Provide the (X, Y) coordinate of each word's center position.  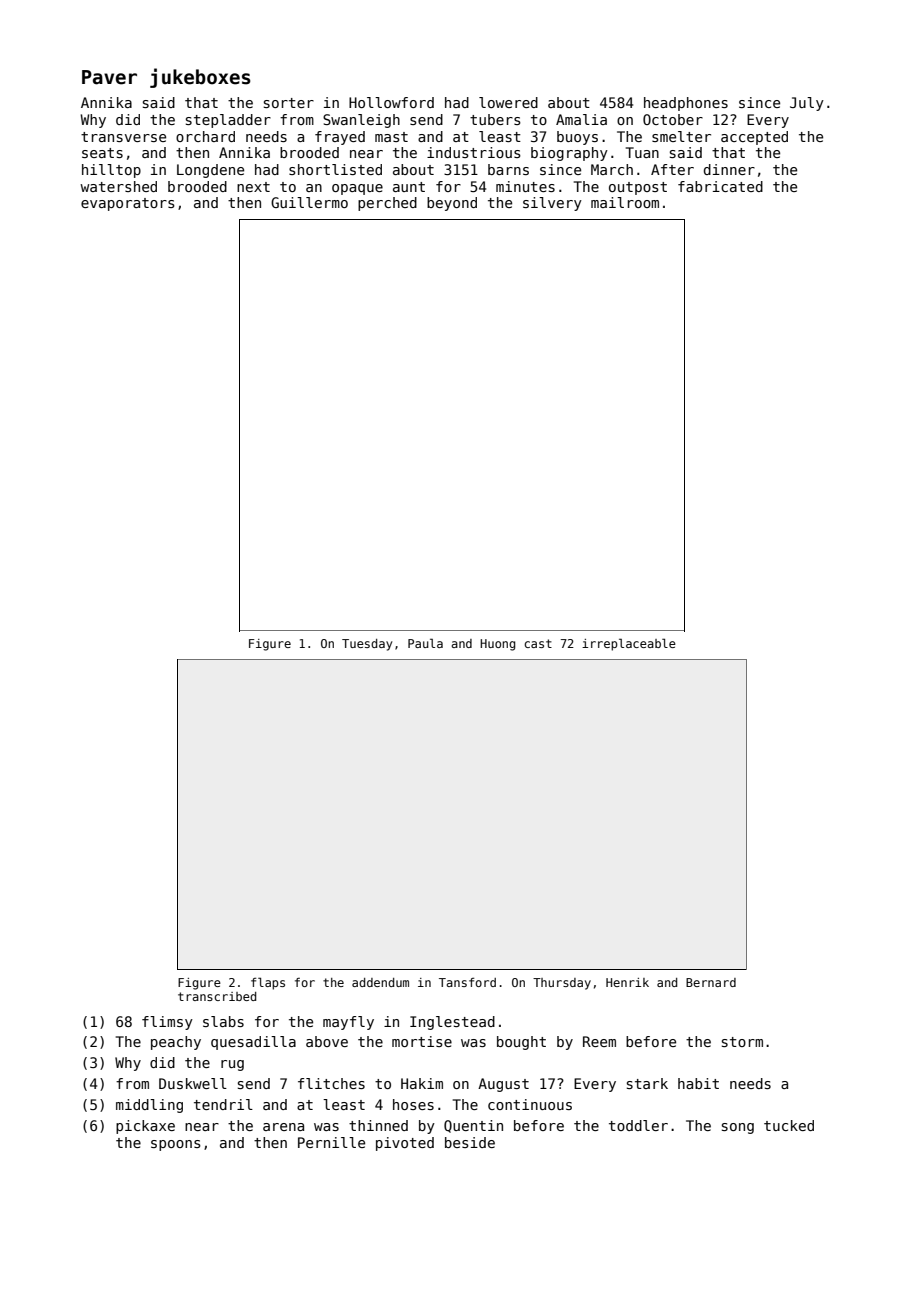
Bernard (711, 982)
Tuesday (367, 645)
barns (508, 169)
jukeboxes (200, 78)
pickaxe (145, 1127)
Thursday (562, 984)
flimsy (167, 1023)
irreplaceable (629, 644)
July (807, 104)
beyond (452, 204)
